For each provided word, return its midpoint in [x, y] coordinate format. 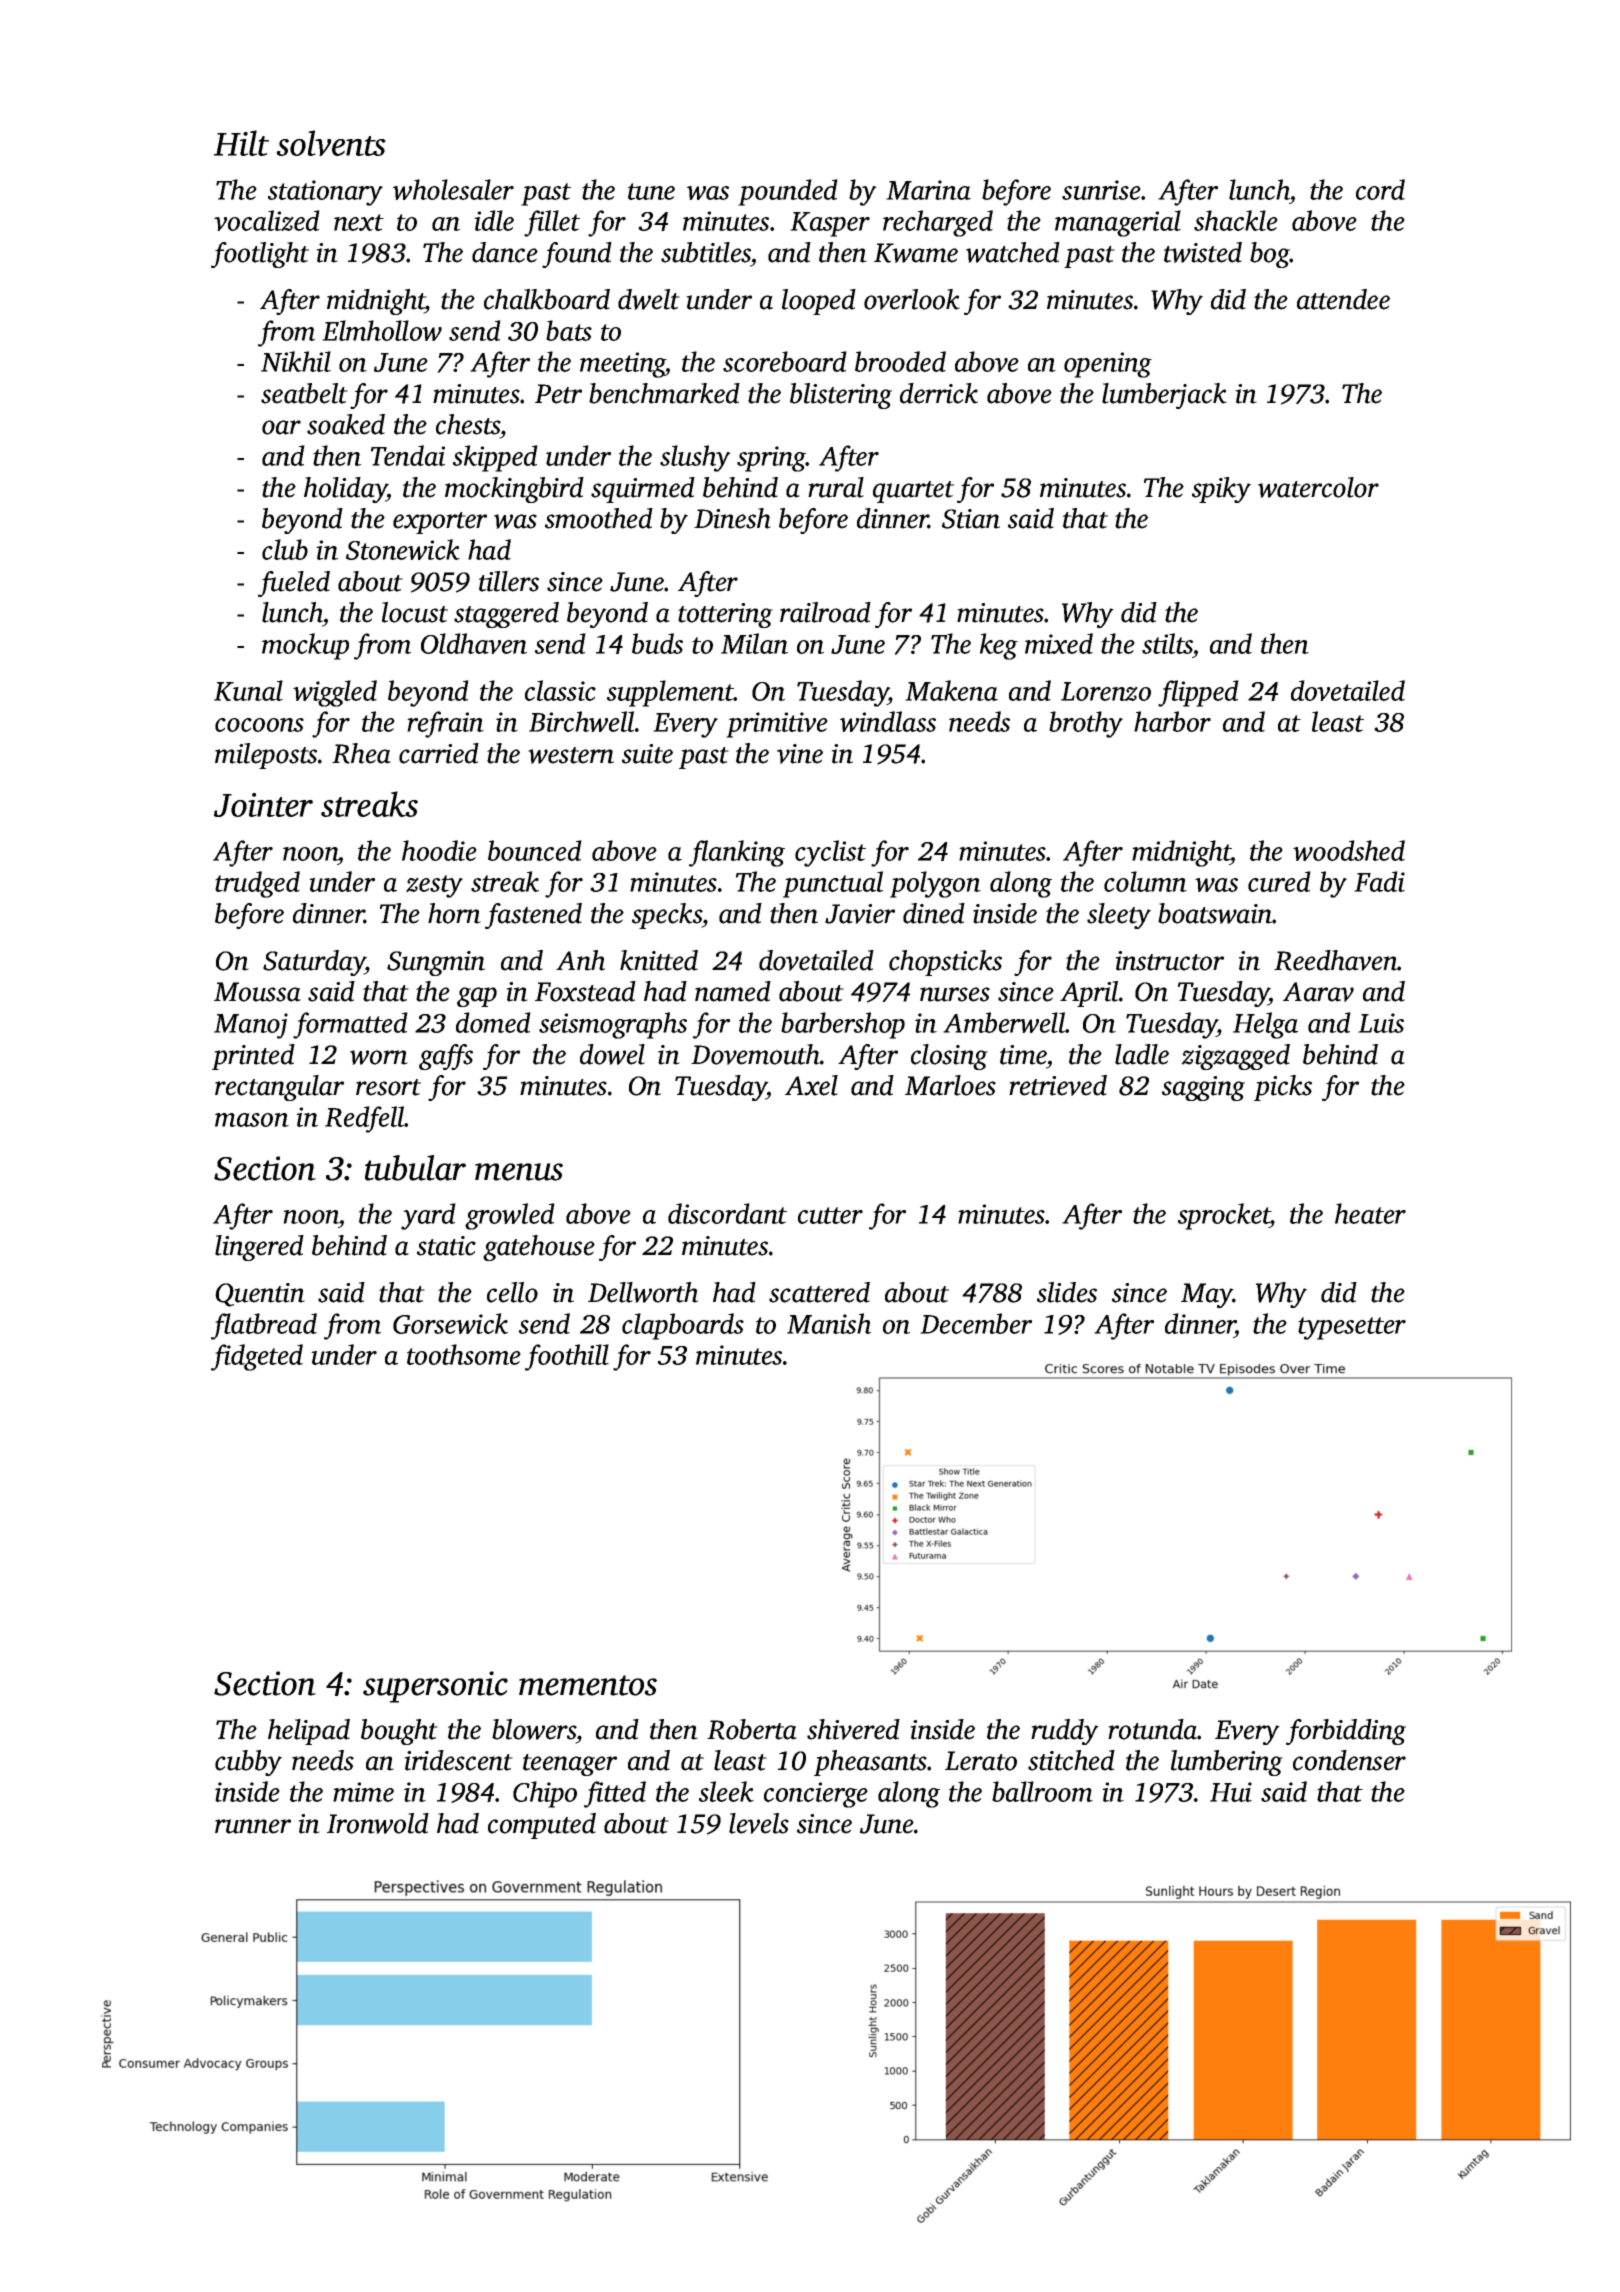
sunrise [1101, 190]
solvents [331, 143]
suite [647, 754]
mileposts [266, 756]
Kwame [916, 253]
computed [542, 1826]
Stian [971, 519]
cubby [248, 1763]
